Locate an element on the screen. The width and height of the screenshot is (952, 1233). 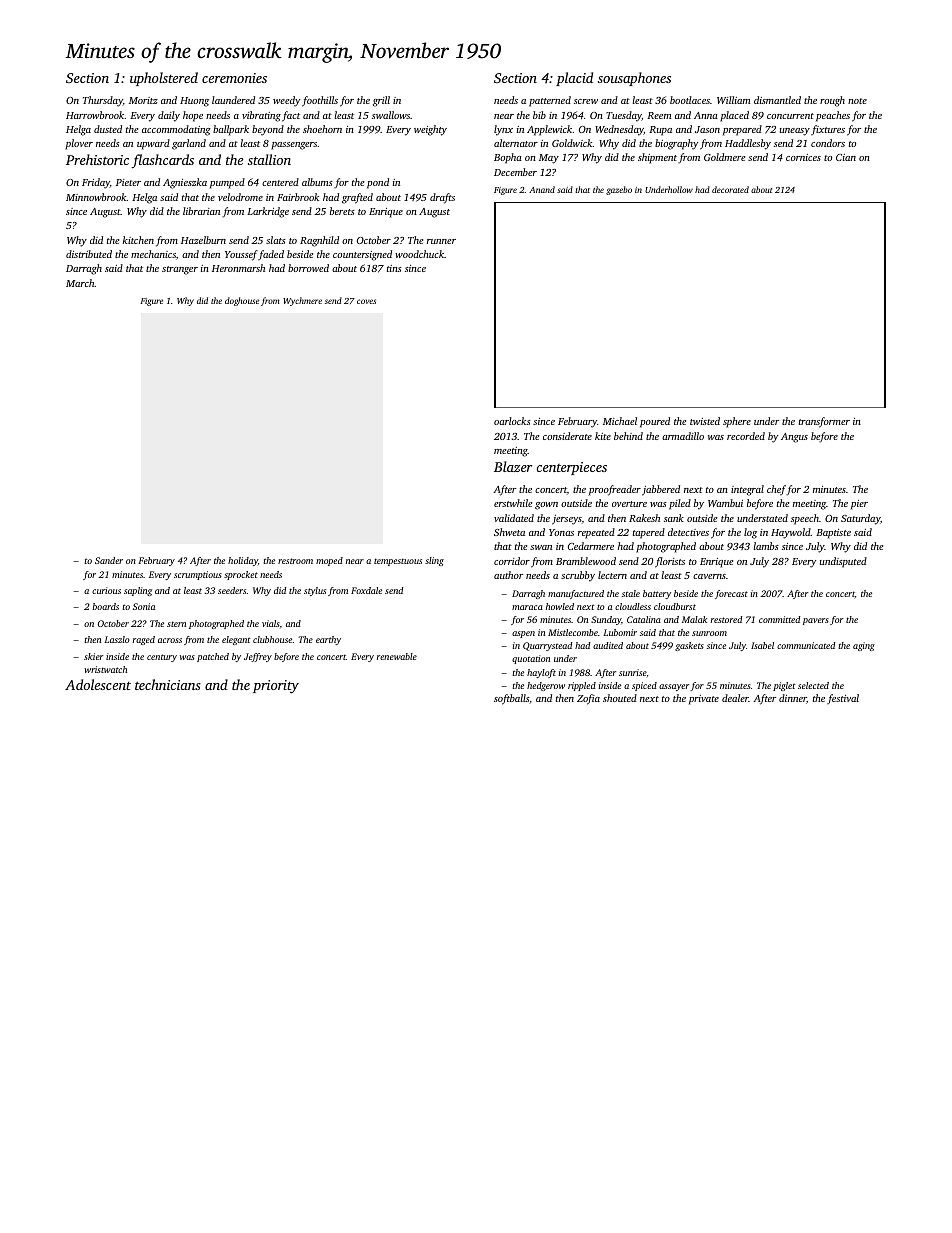
decorated is located at coordinates (730, 189).
